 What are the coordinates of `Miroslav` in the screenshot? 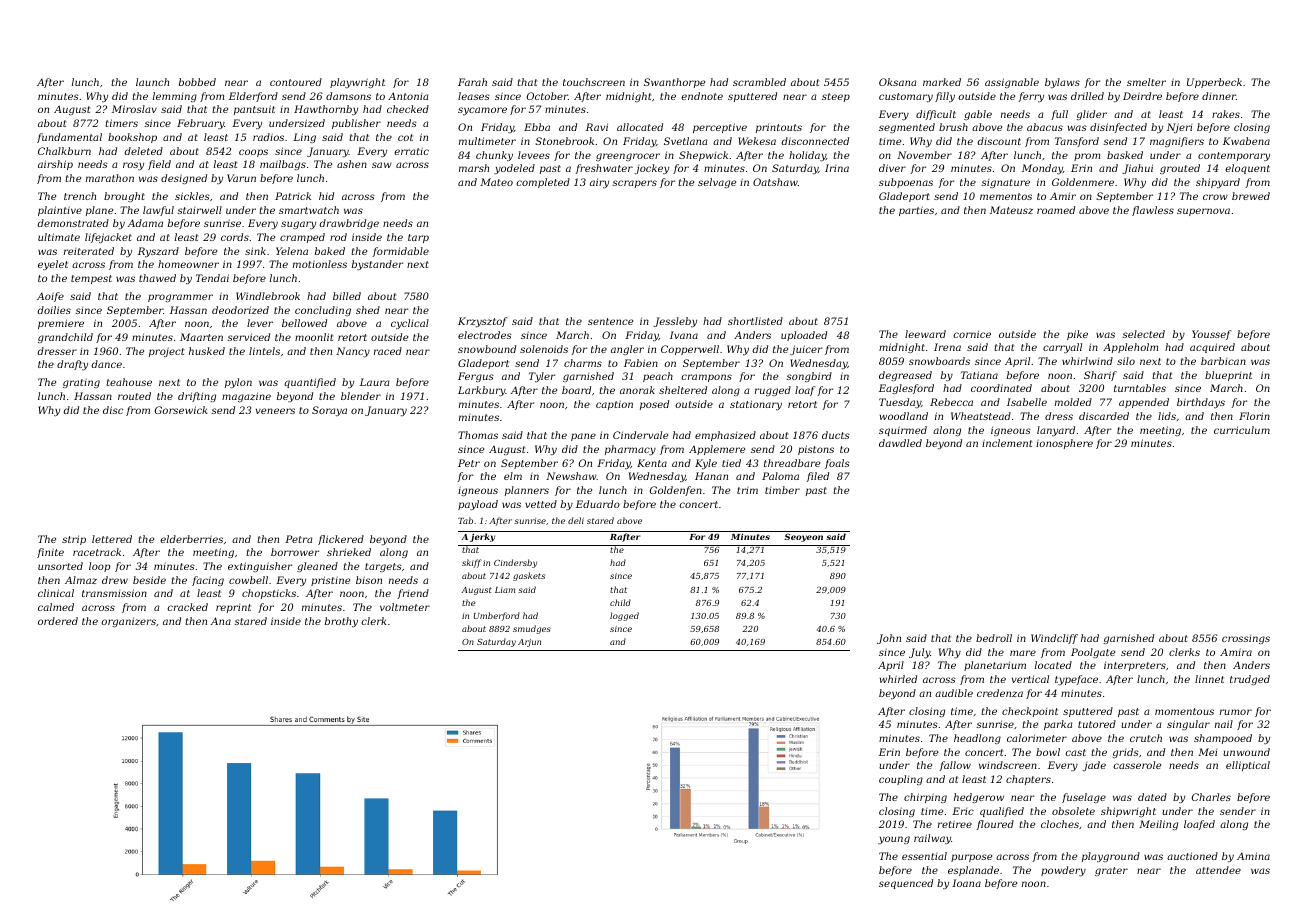 It's located at (134, 109).
